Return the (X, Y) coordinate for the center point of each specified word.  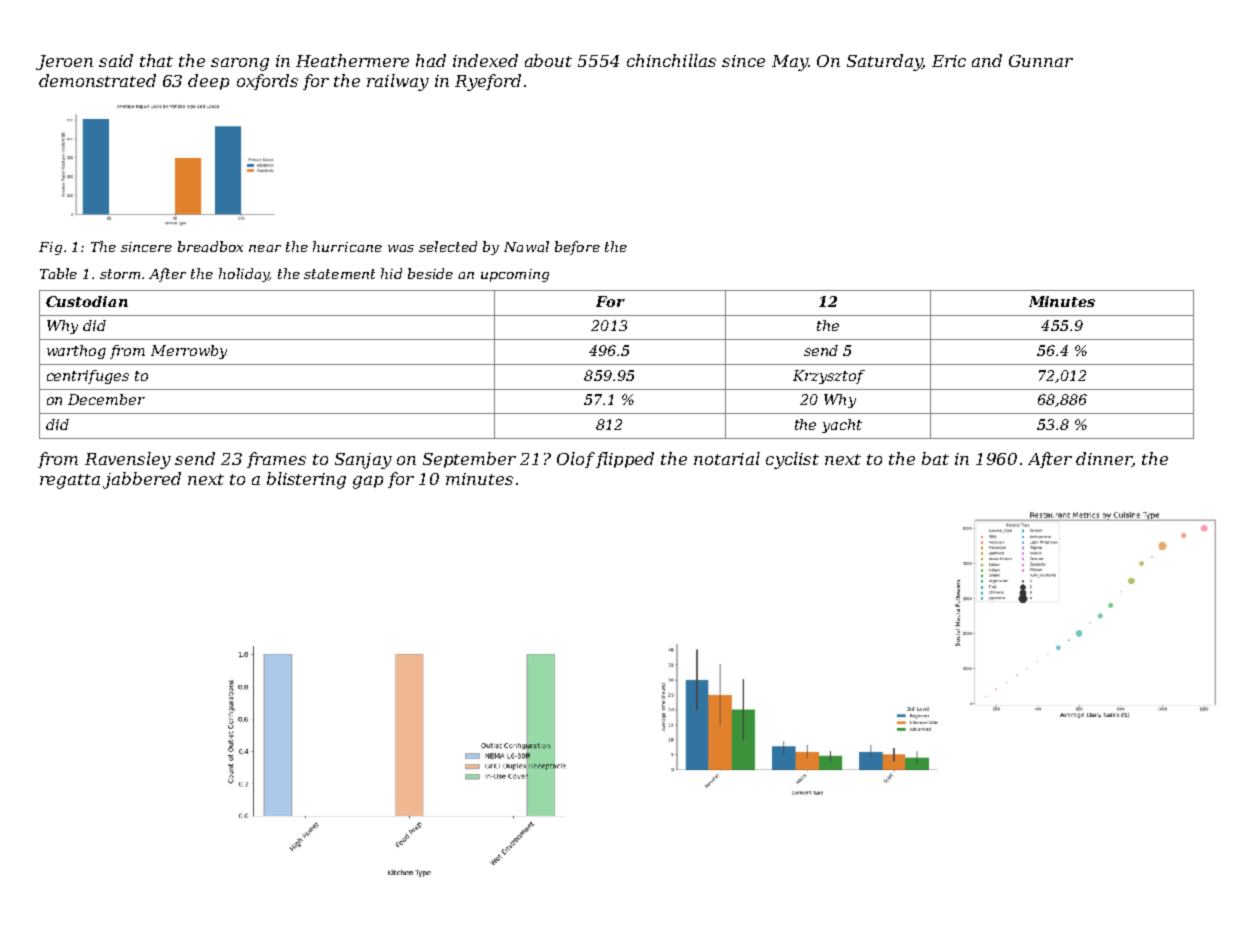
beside (430, 273)
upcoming (515, 275)
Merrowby (189, 352)
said (116, 60)
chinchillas (671, 60)
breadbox (210, 246)
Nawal (526, 246)
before (577, 248)
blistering (306, 480)
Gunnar (1041, 61)
